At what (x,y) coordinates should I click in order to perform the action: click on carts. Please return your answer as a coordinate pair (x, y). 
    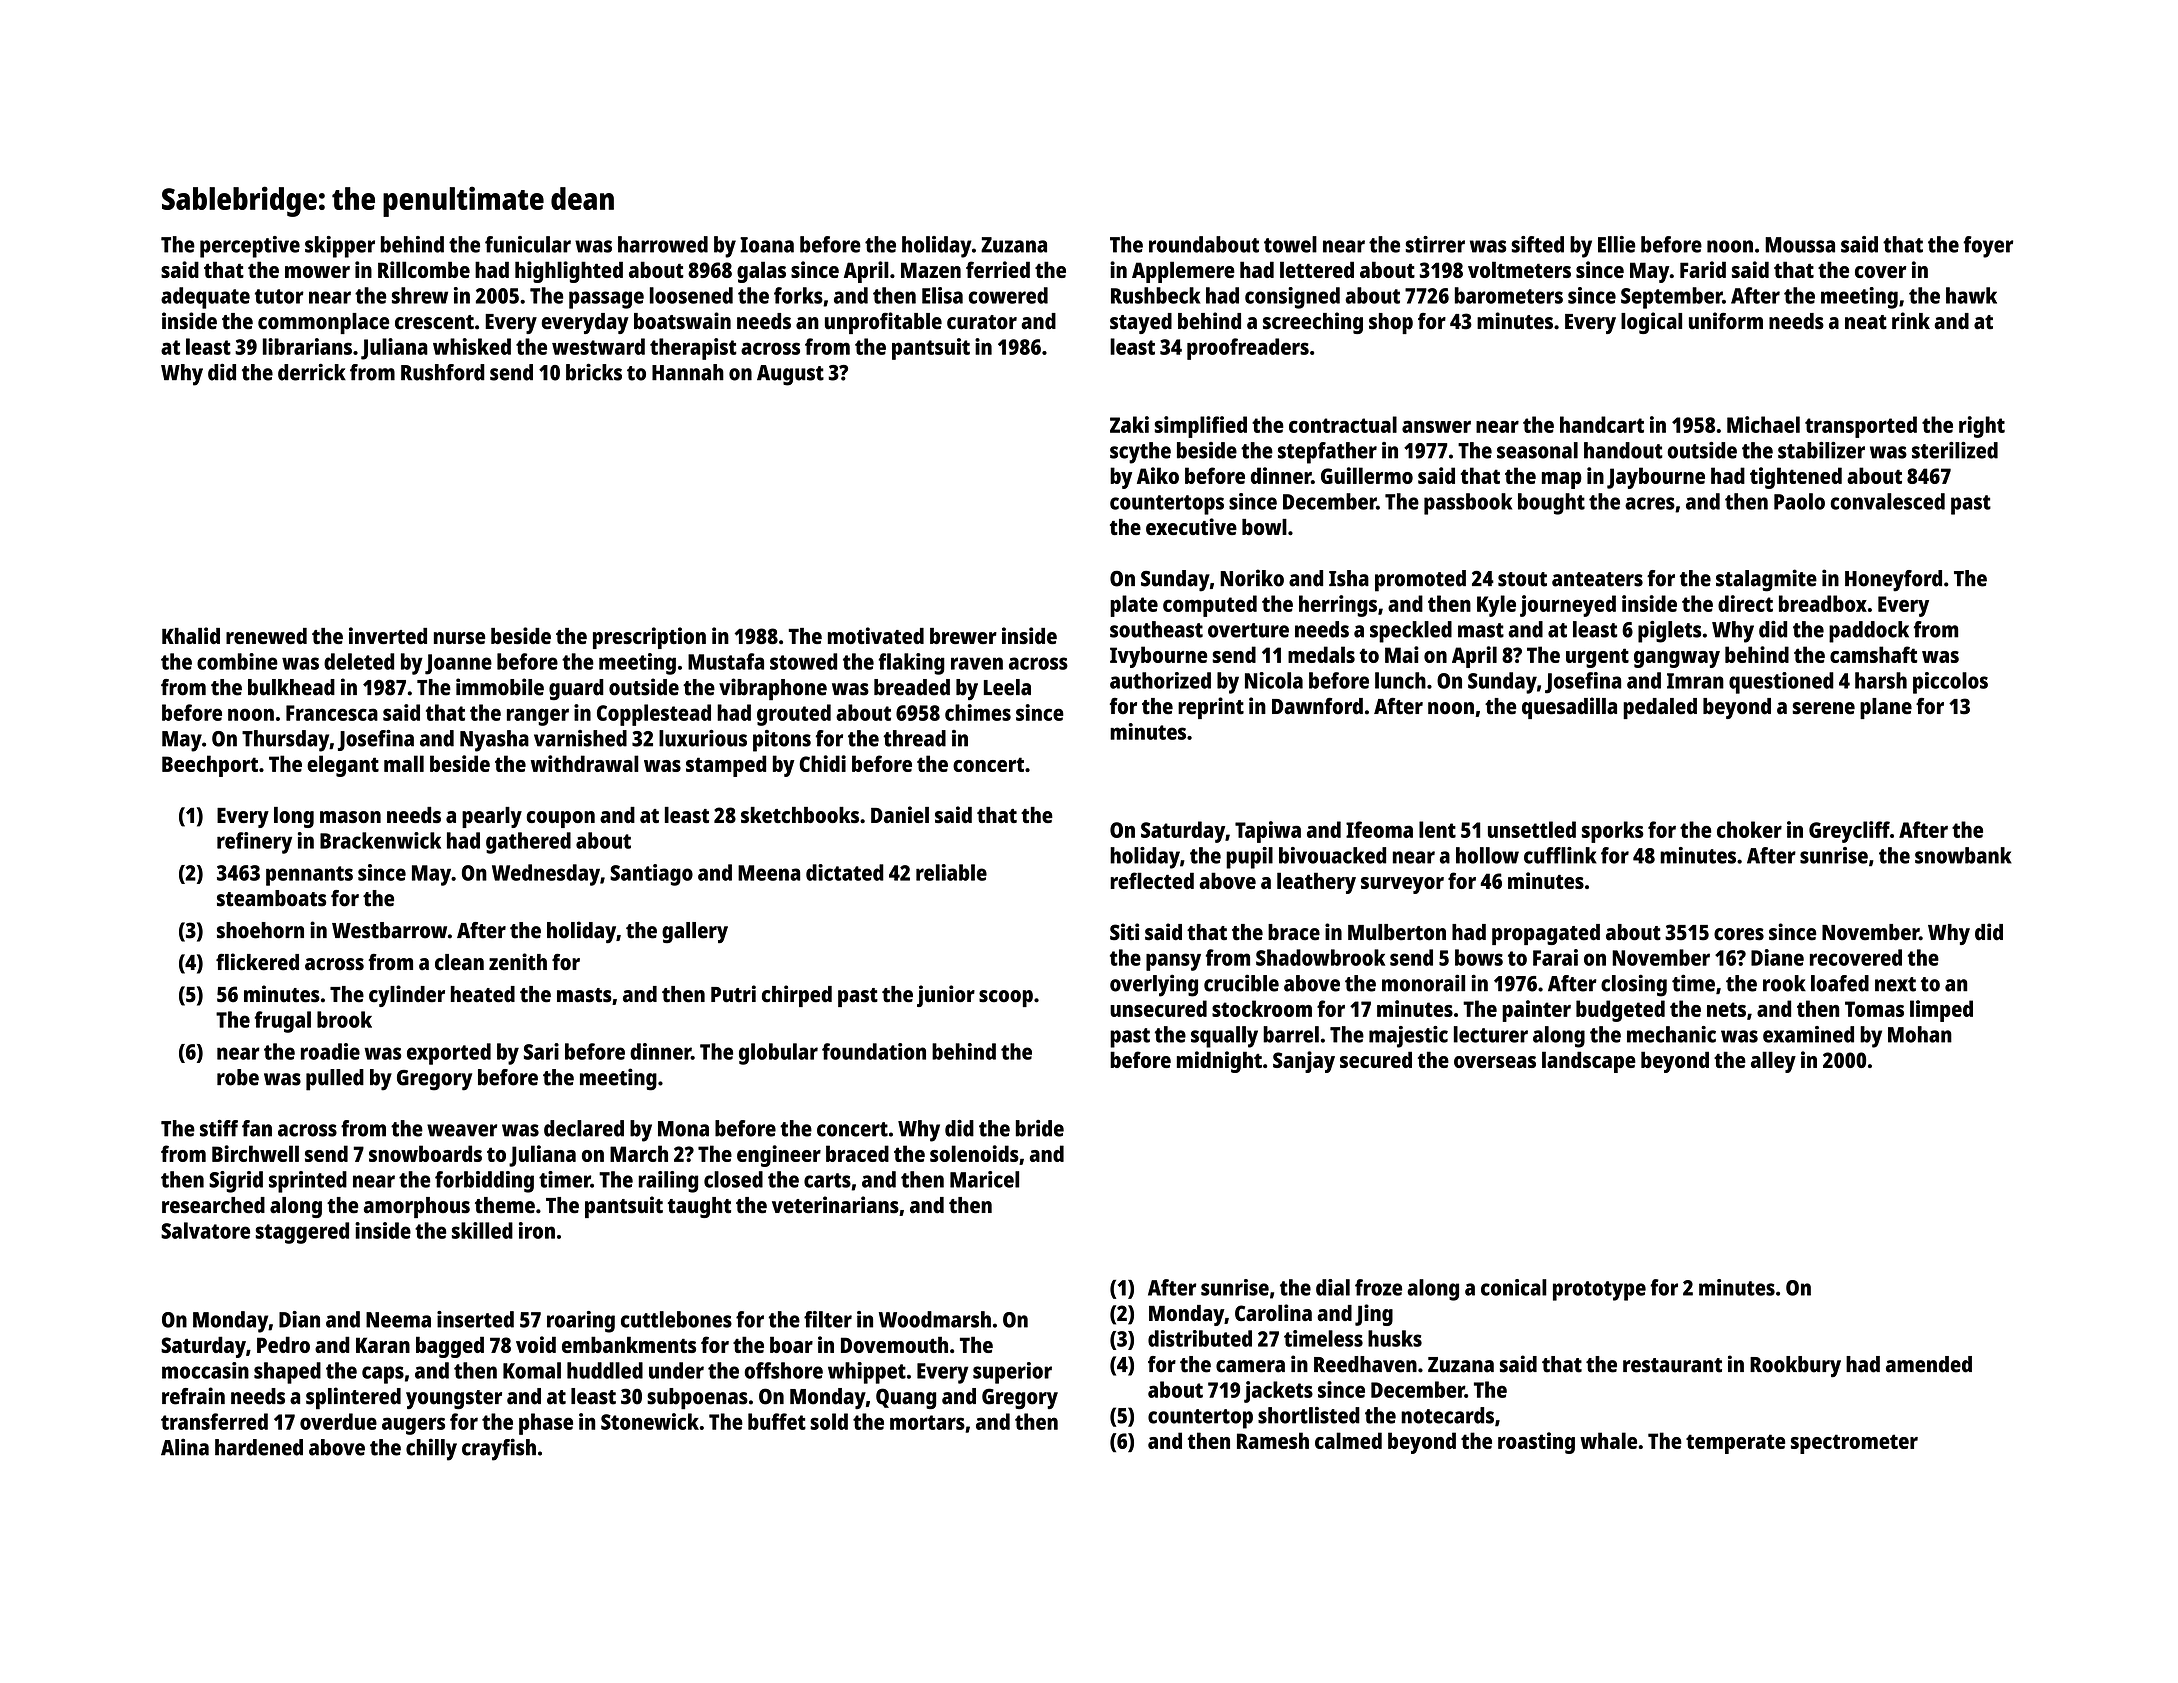
    Looking at the image, I should click on (827, 1180).
